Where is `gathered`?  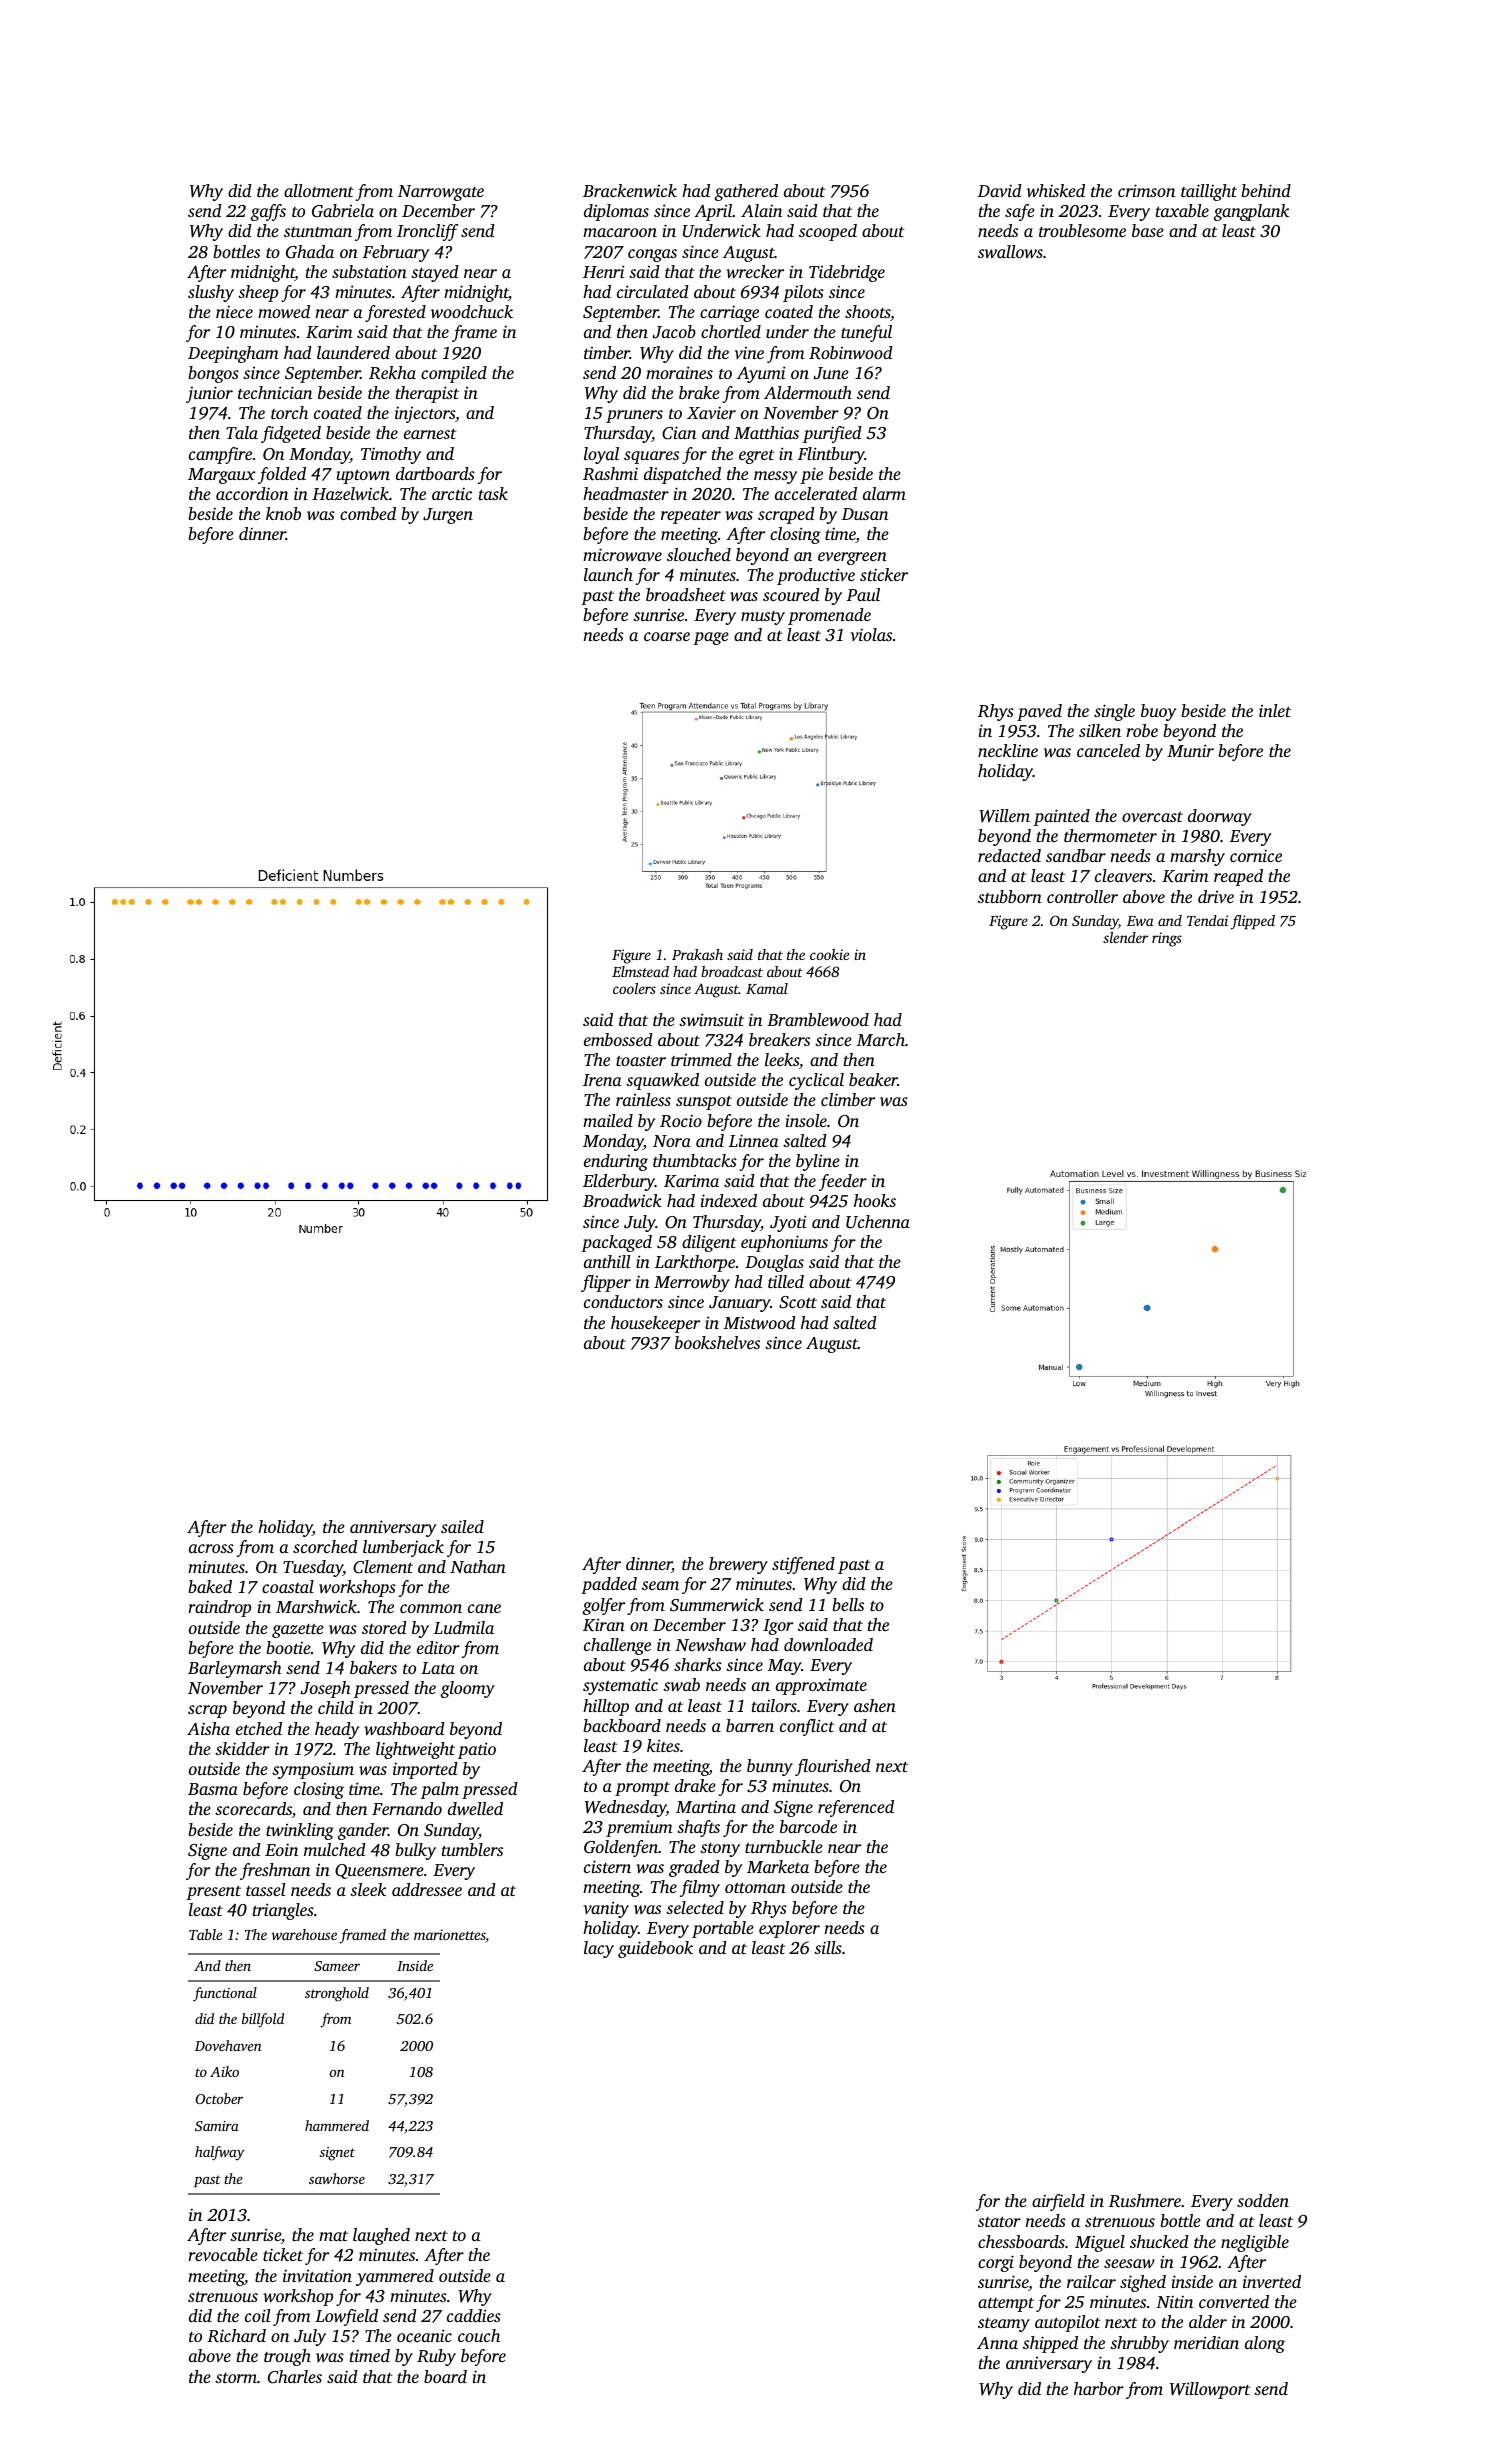
gathered is located at coordinates (746, 192).
